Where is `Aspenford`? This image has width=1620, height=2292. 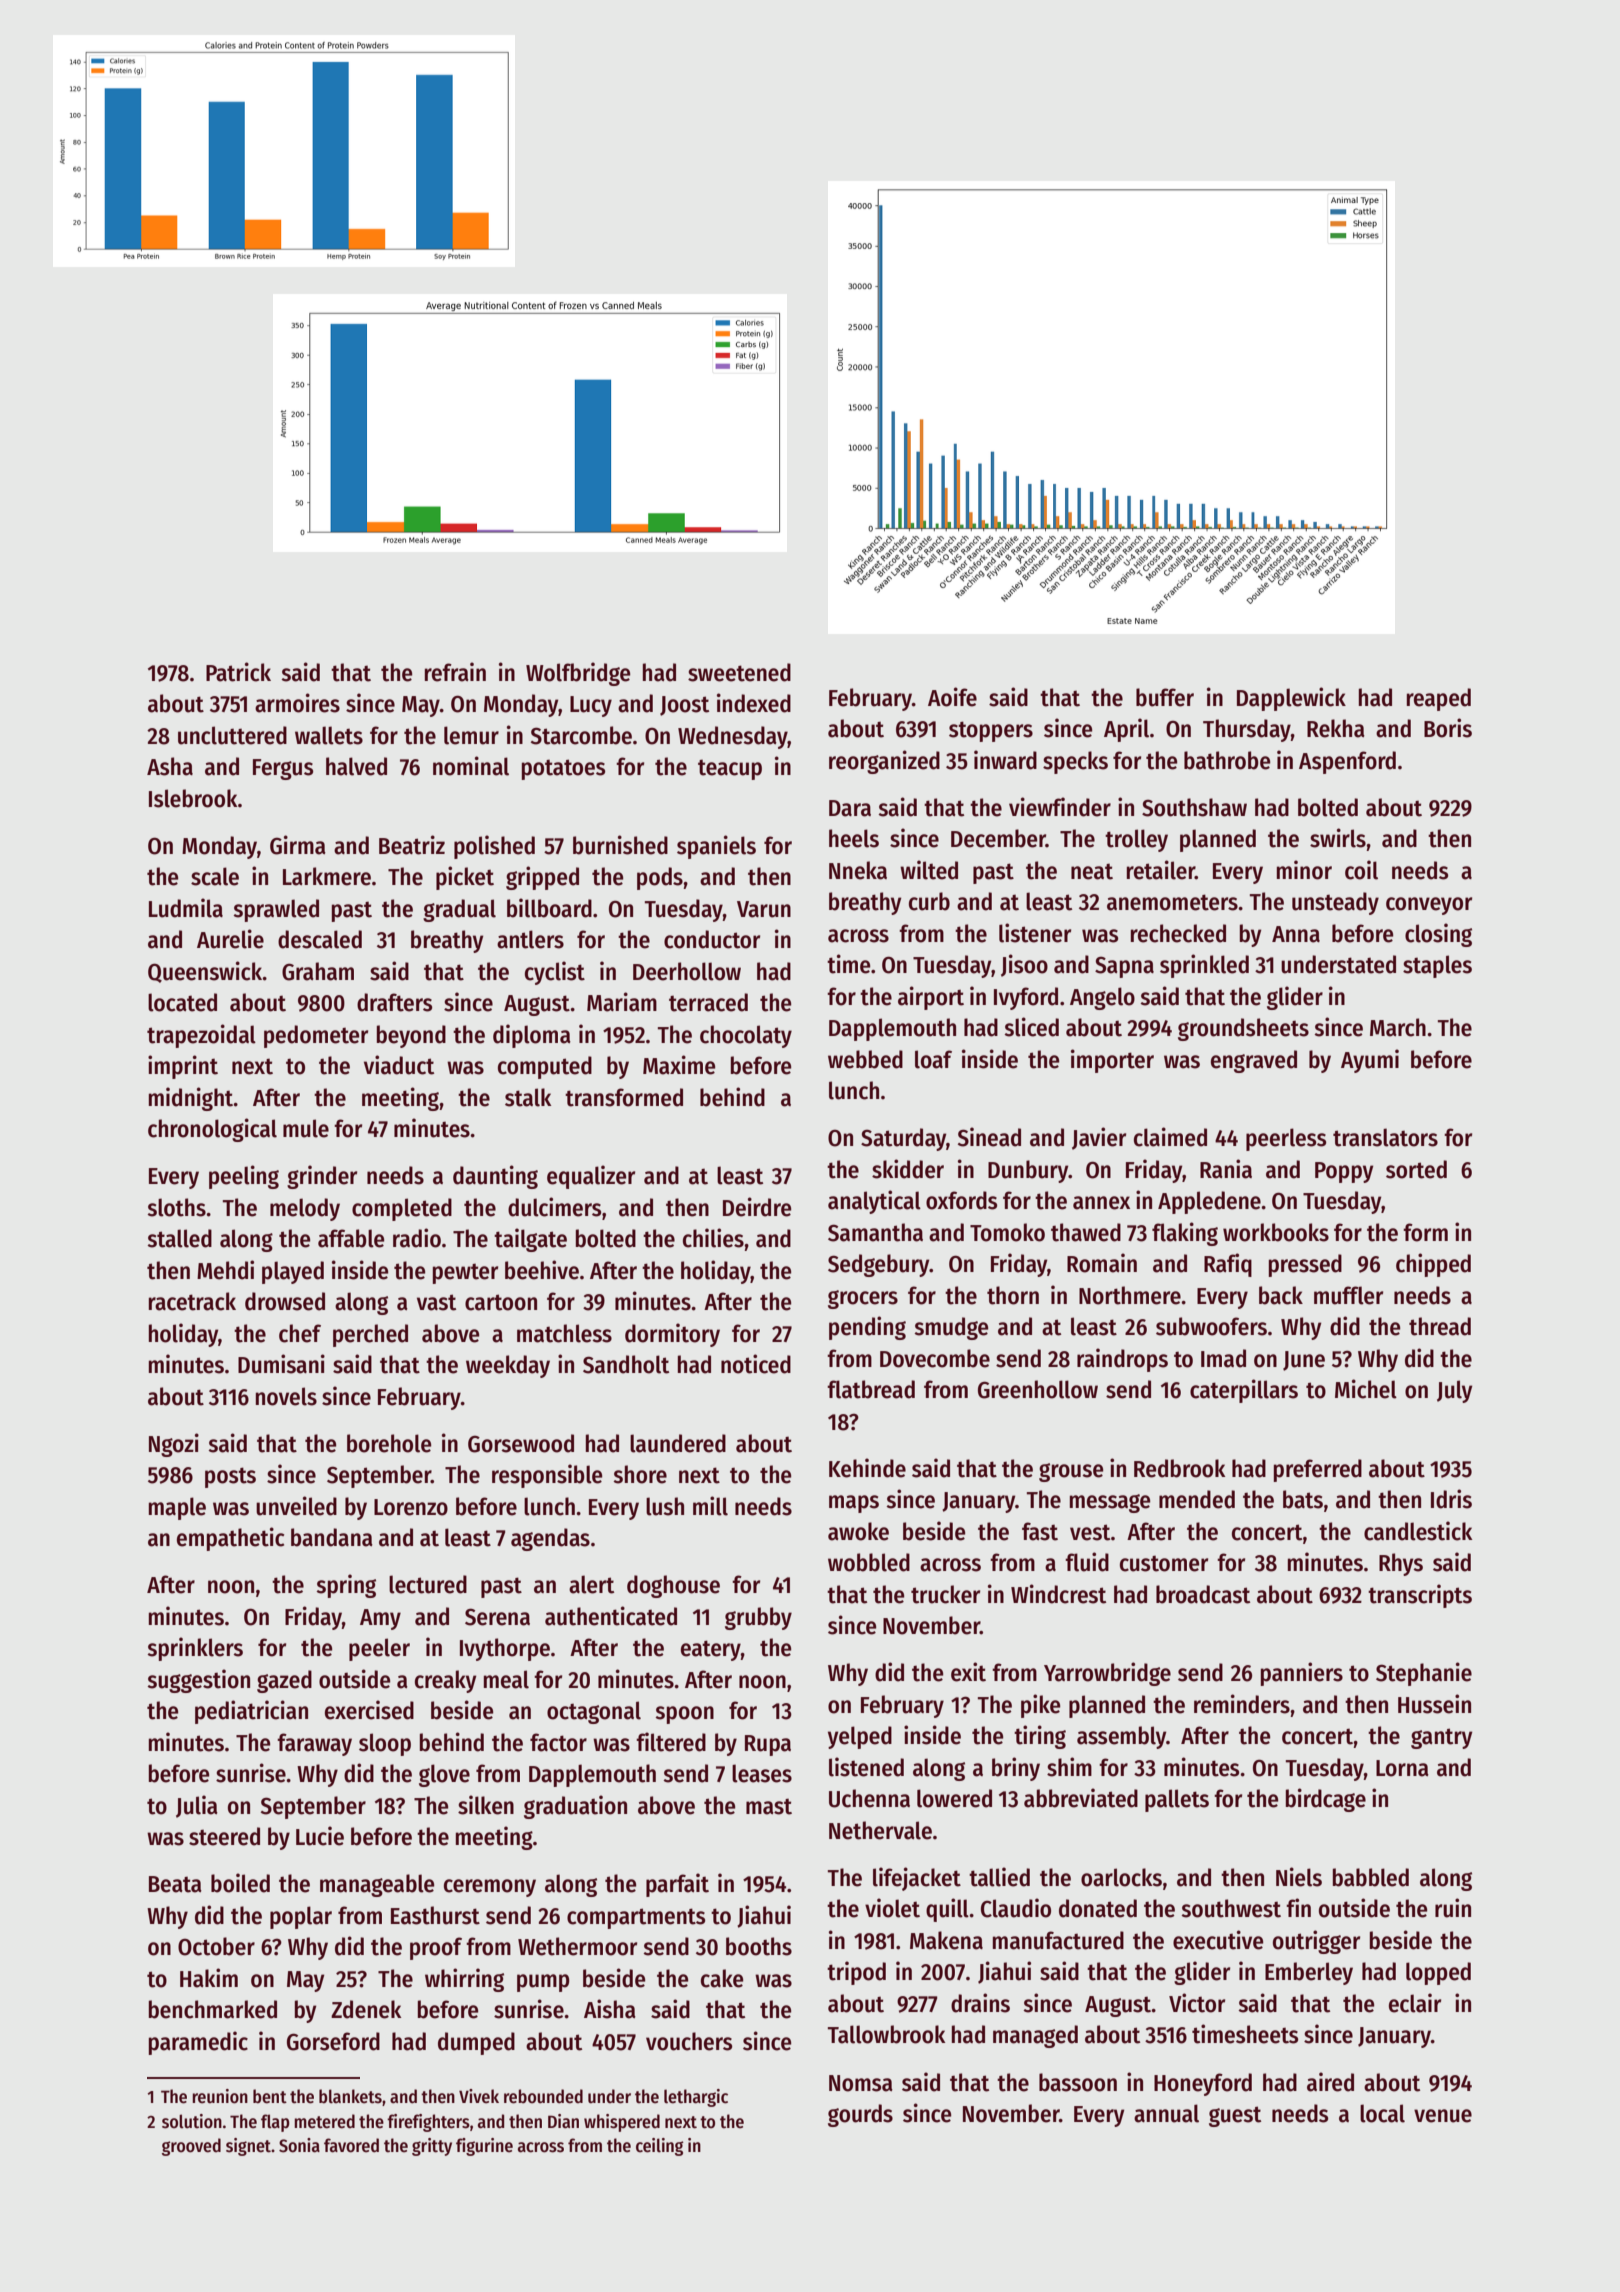 Aspenford is located at coordinates (1347, 762).
